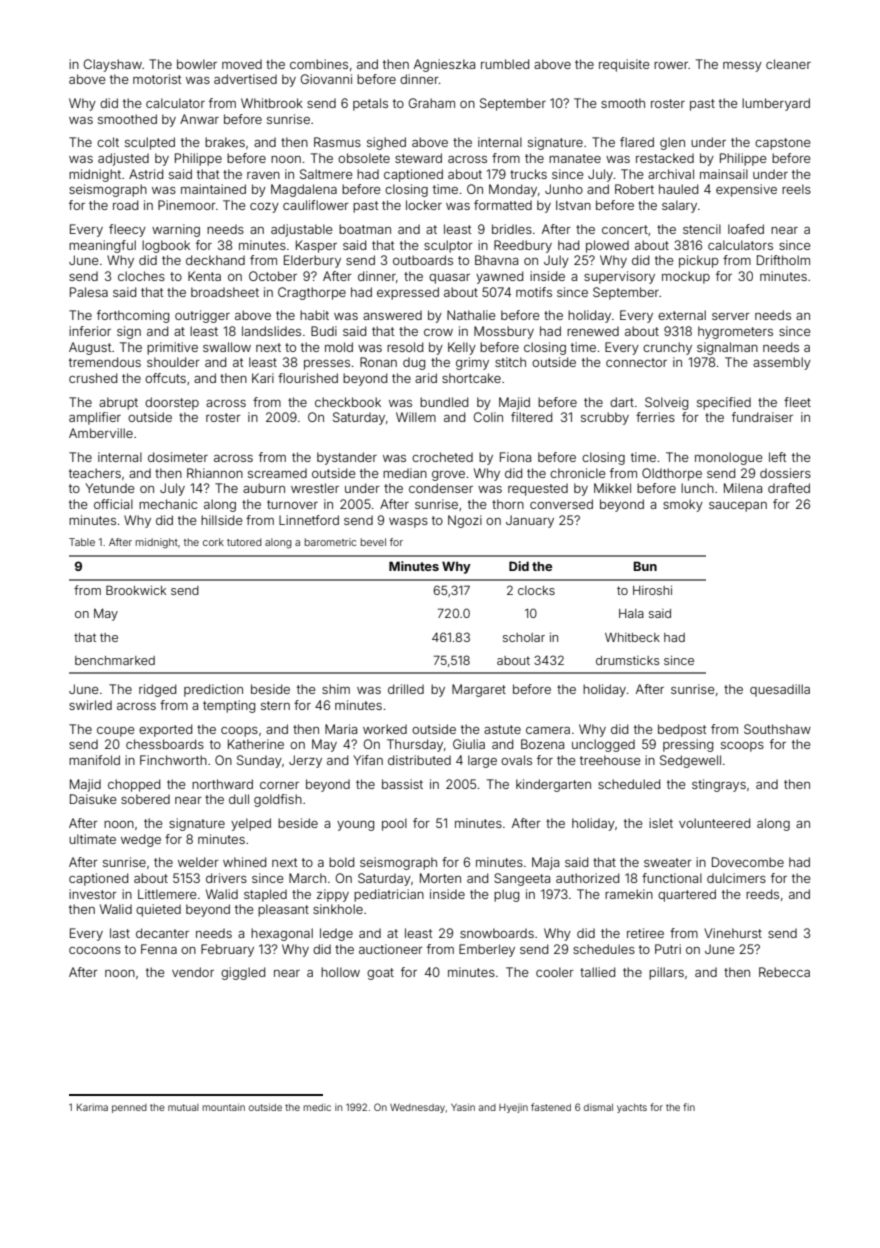 The image size is (880, 1248). What do you see at coordinates (762, 894) in the image?
I see `reeds` at bounding box center [762, 894].
